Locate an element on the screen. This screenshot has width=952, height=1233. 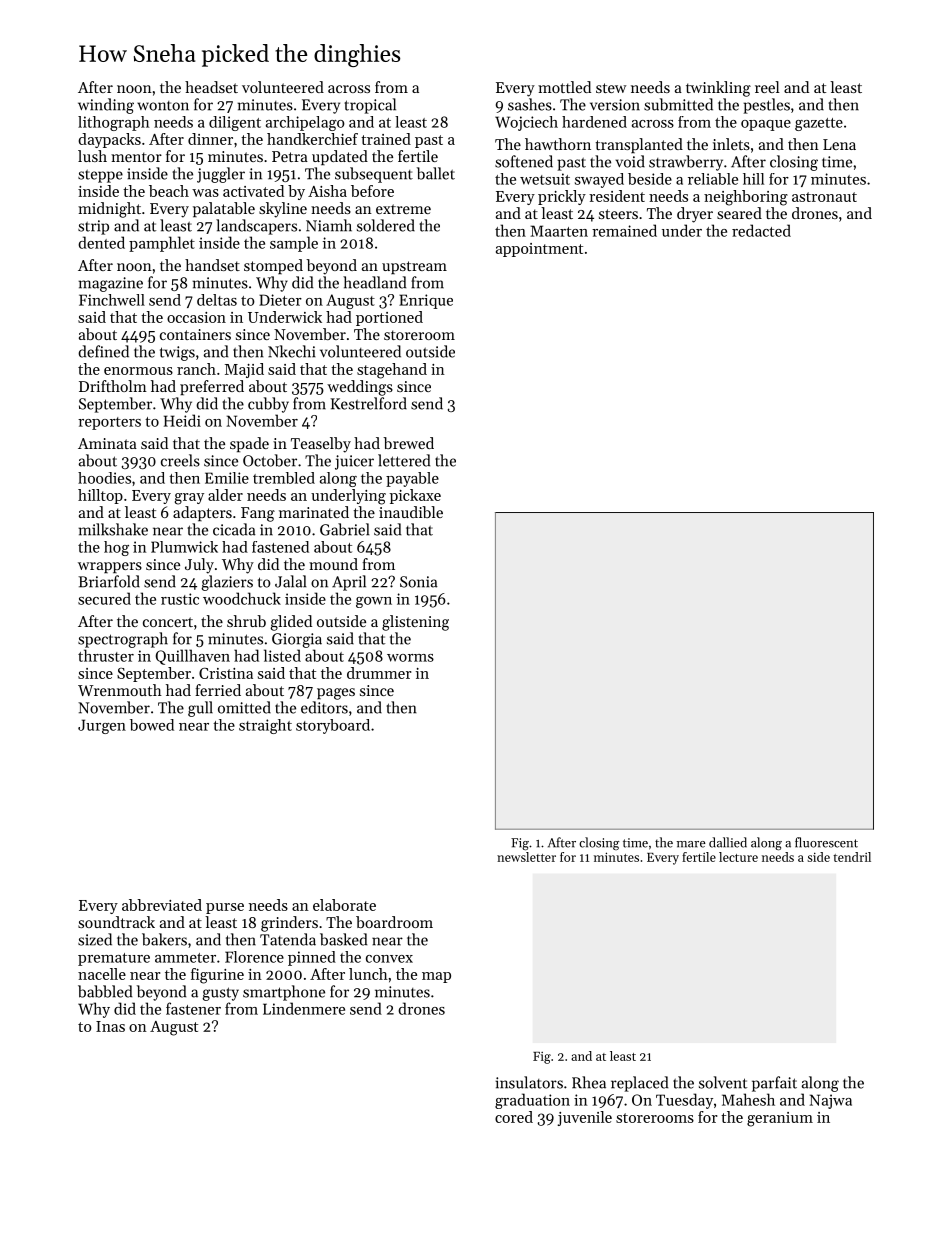
inlets is located at coordinates (731, 144).
